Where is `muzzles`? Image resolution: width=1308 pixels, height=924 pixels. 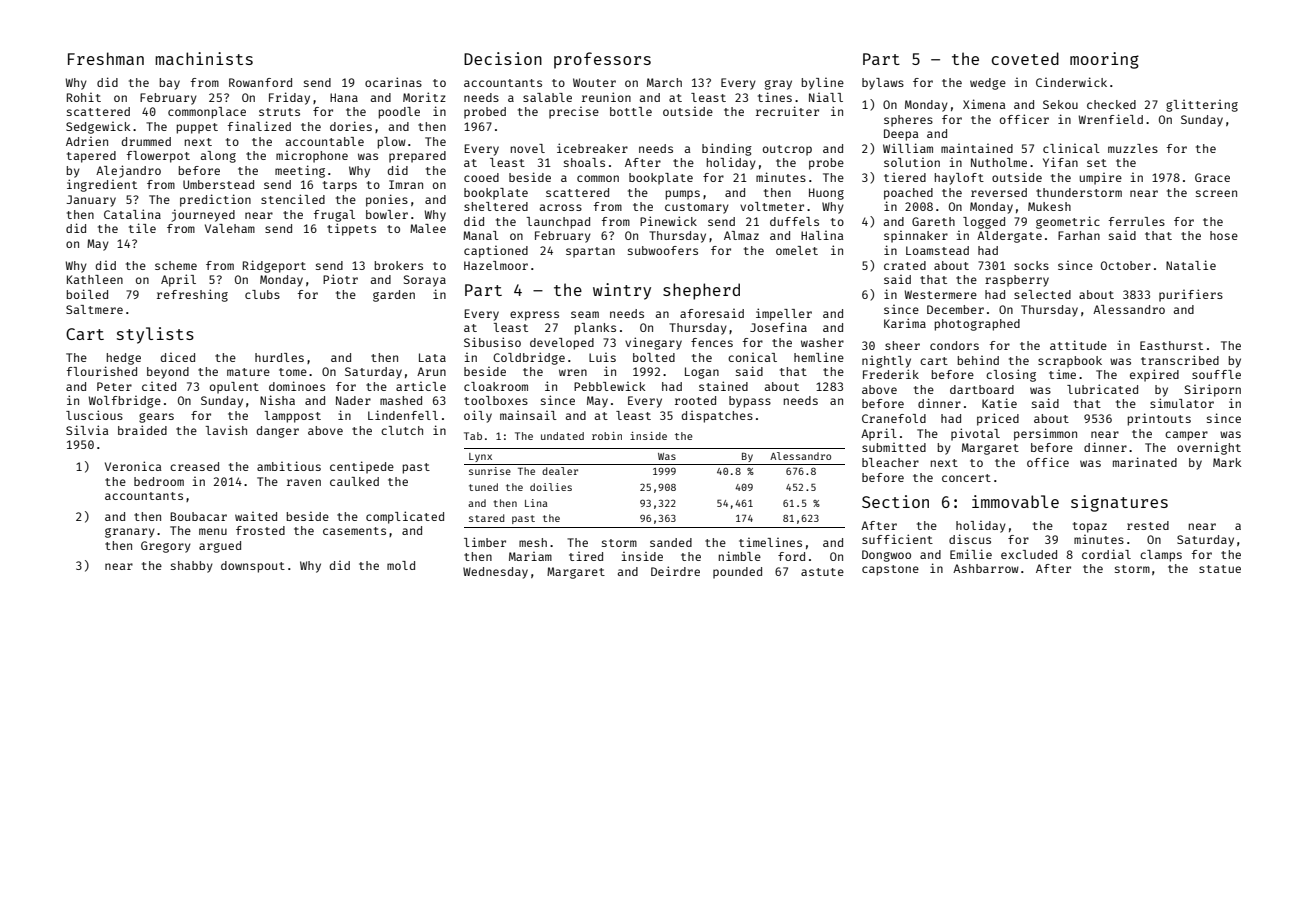
muzzles is located at coordinates (1133, 148).
